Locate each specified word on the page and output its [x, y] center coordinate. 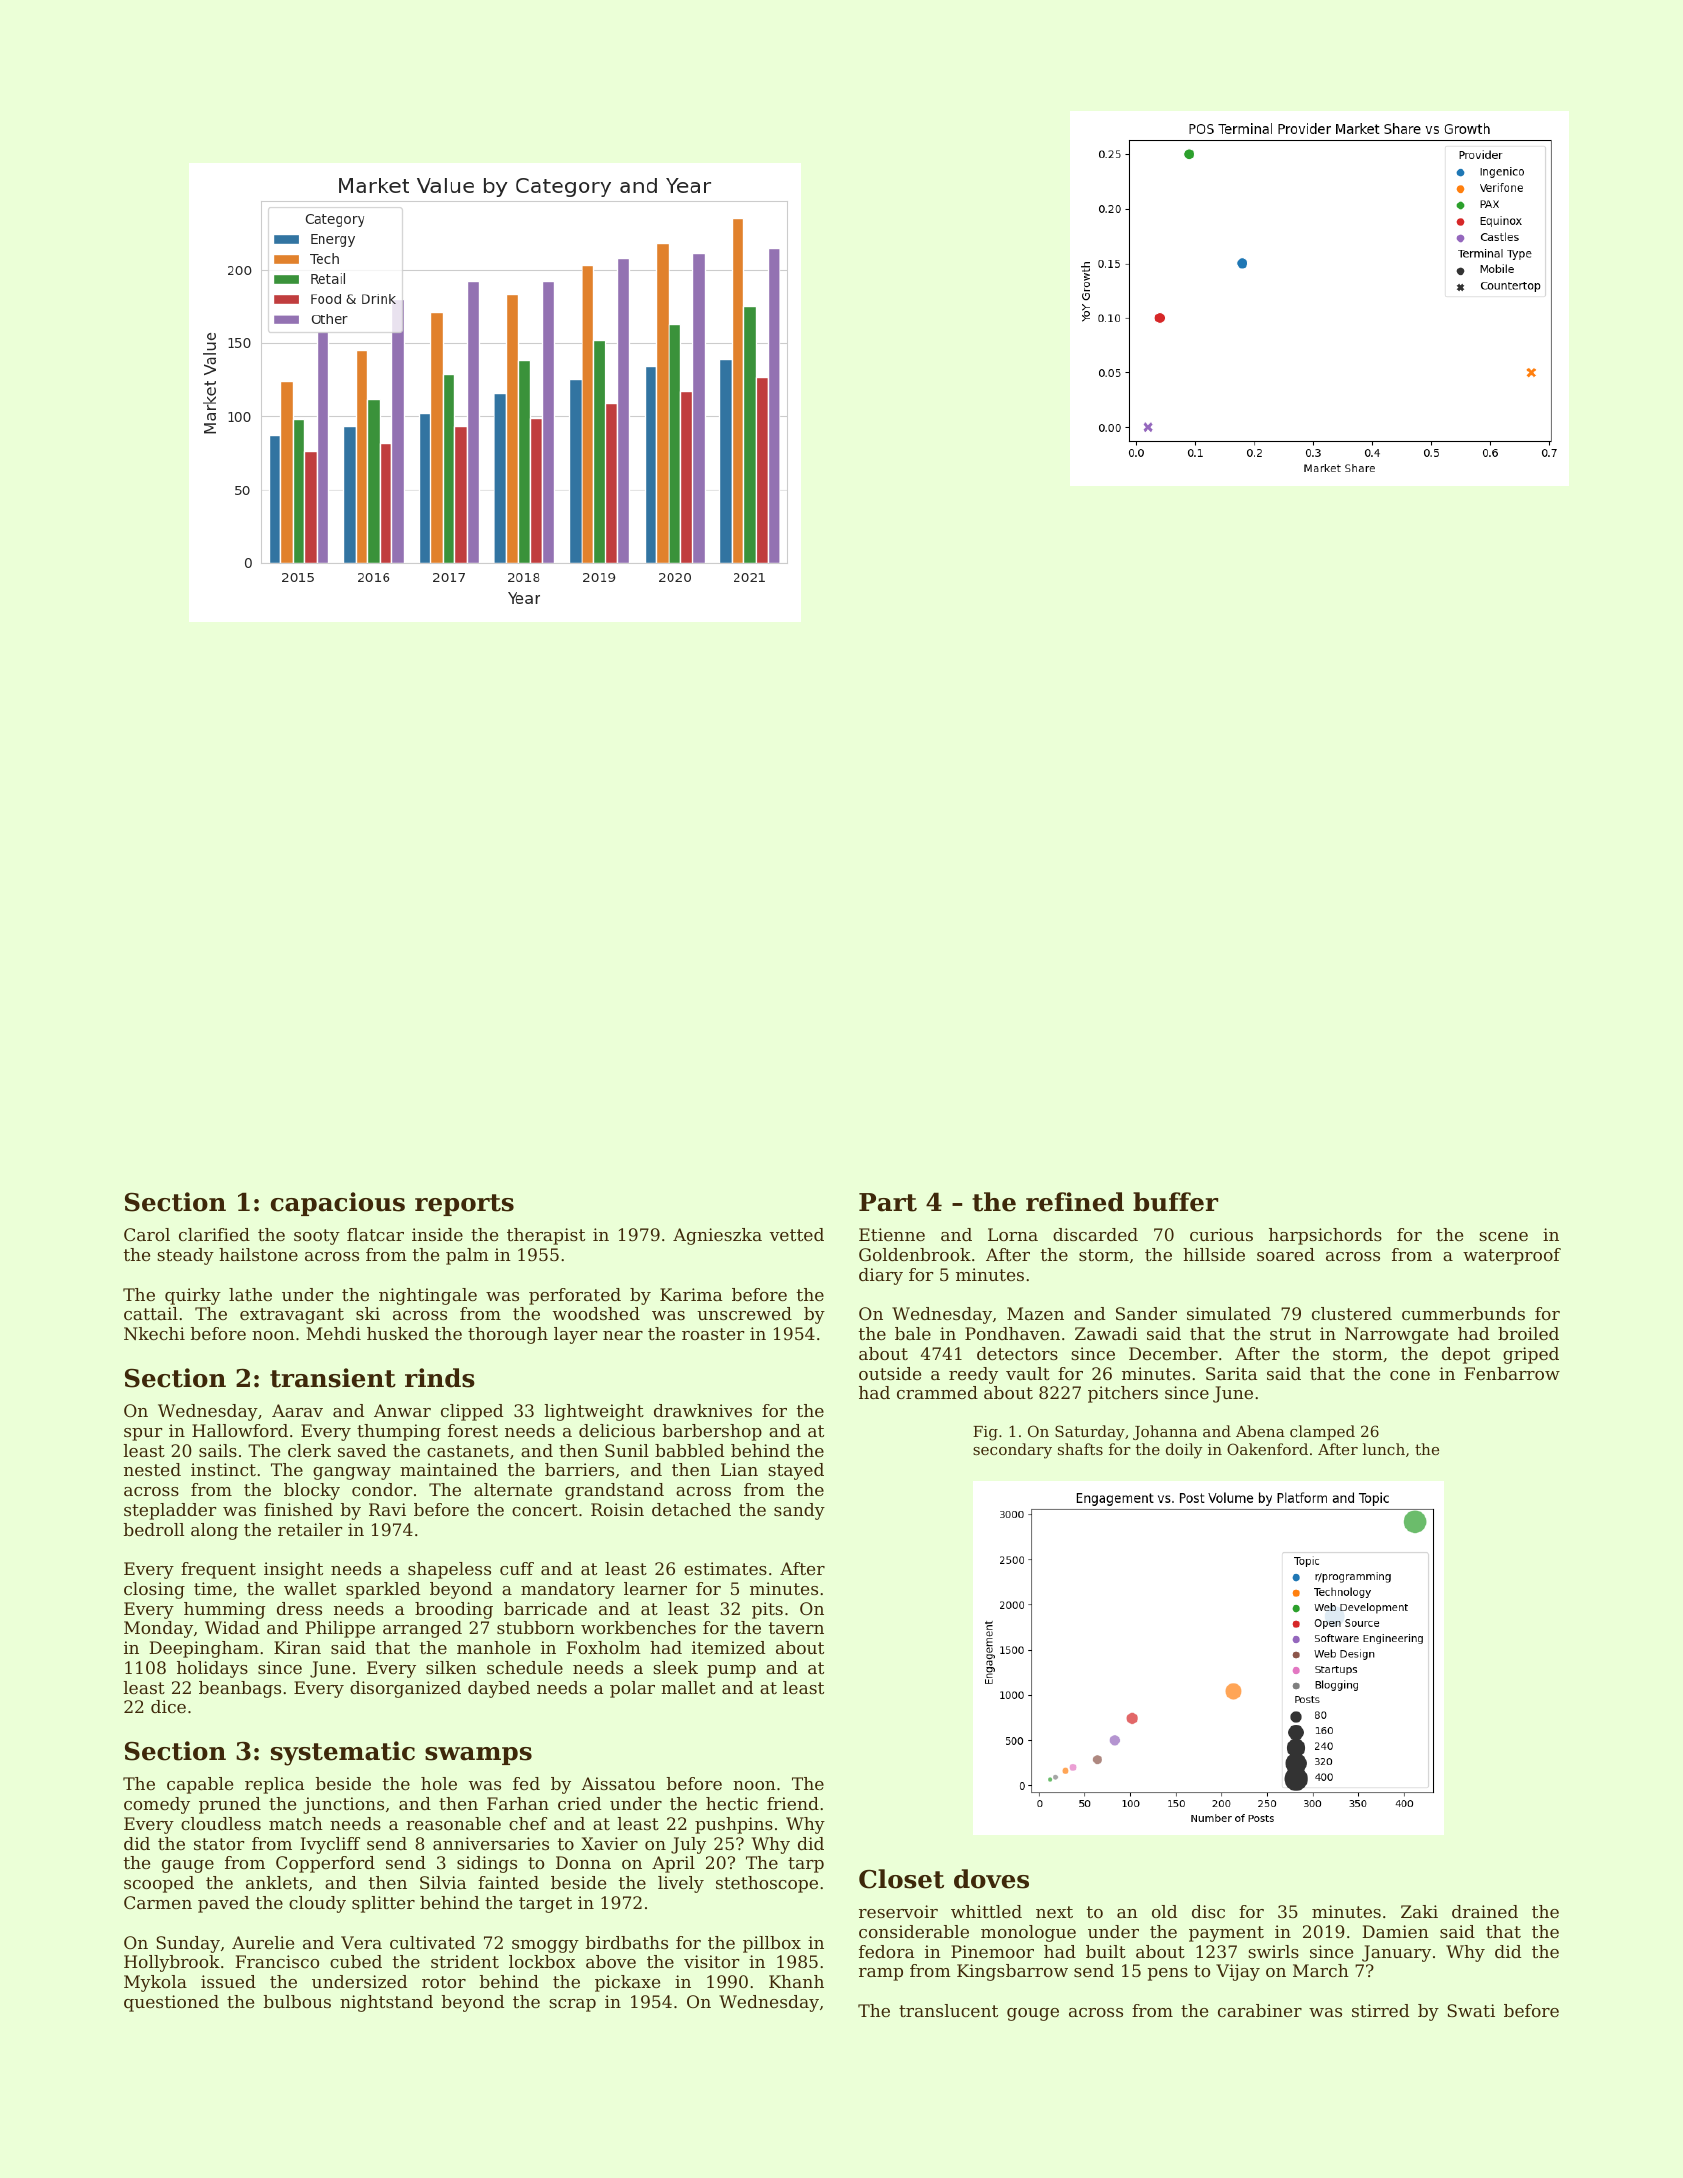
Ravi [387, 1509]
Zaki [1419, 1911]
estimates [725, 1568]
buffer [1175, 1202]
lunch [1384, 1449]
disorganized [405, 1689]
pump [731, 1671]
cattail [151, 1313]
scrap [572, 2005]
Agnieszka [717, 1236]
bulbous [297, 2001]
